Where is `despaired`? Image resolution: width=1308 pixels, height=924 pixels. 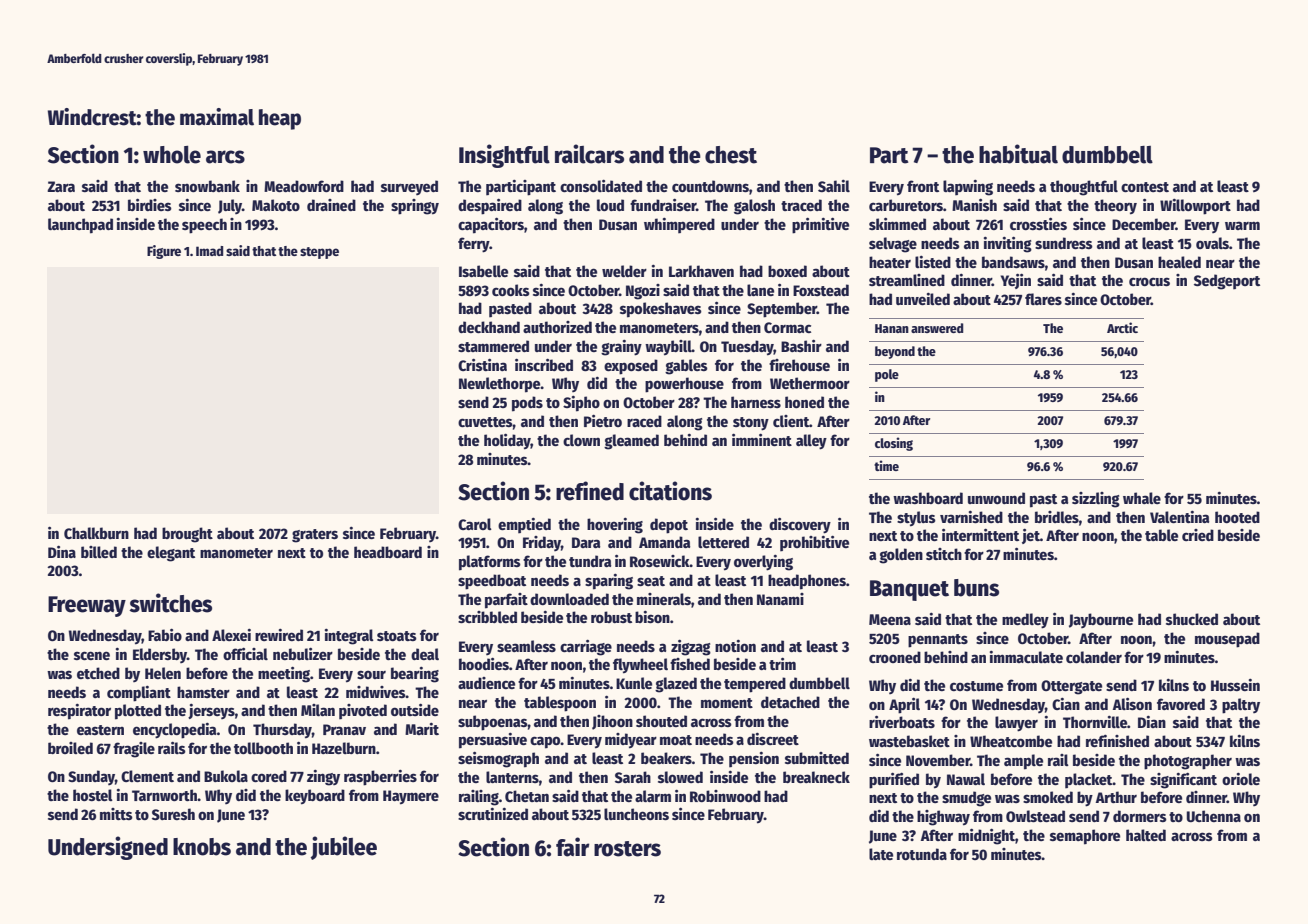 despaired is located at coordinates (490, 206).
